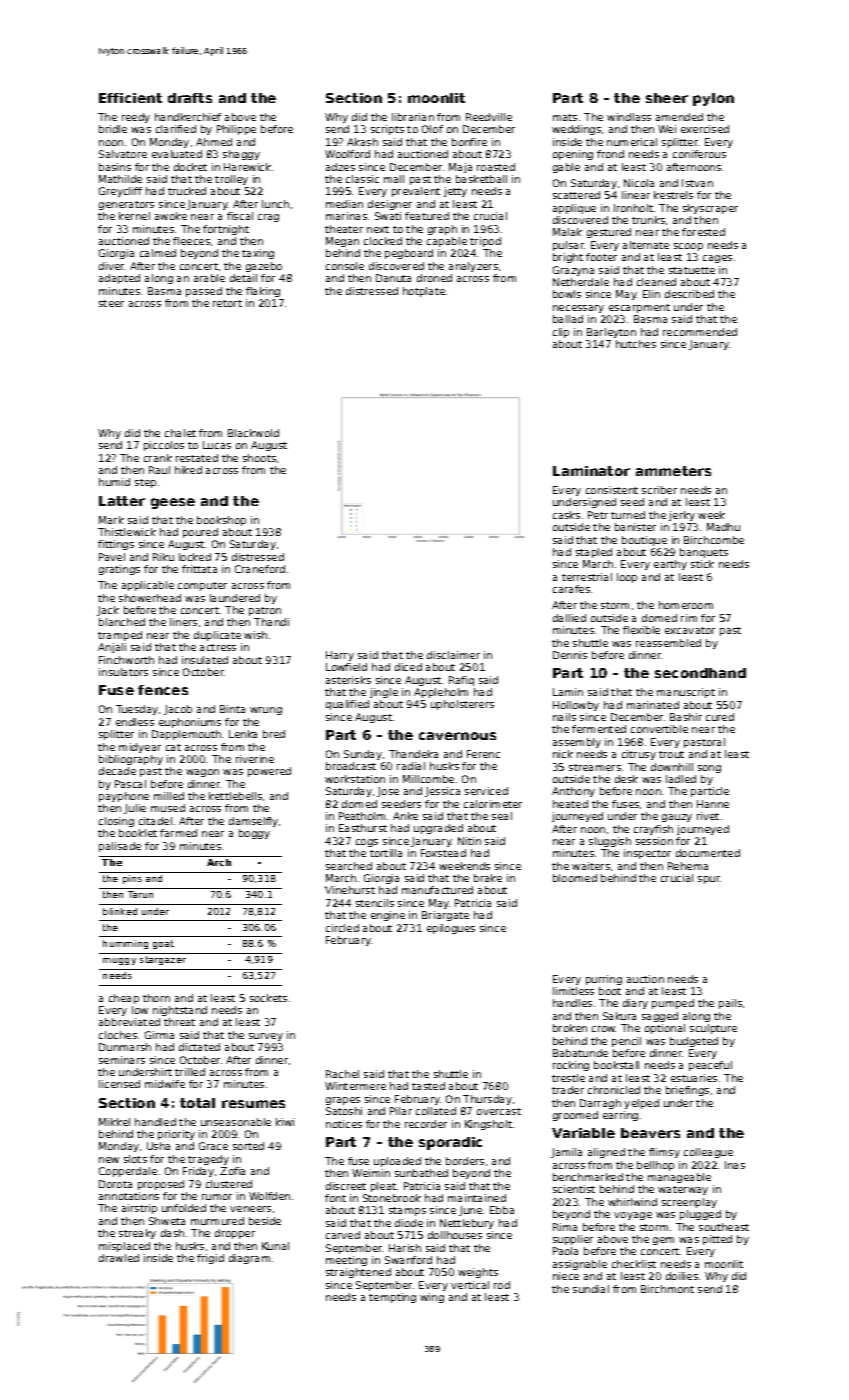  Describe the element at coordinates (710, 209) in the screenshot. I see `skyscraper` at that location.
